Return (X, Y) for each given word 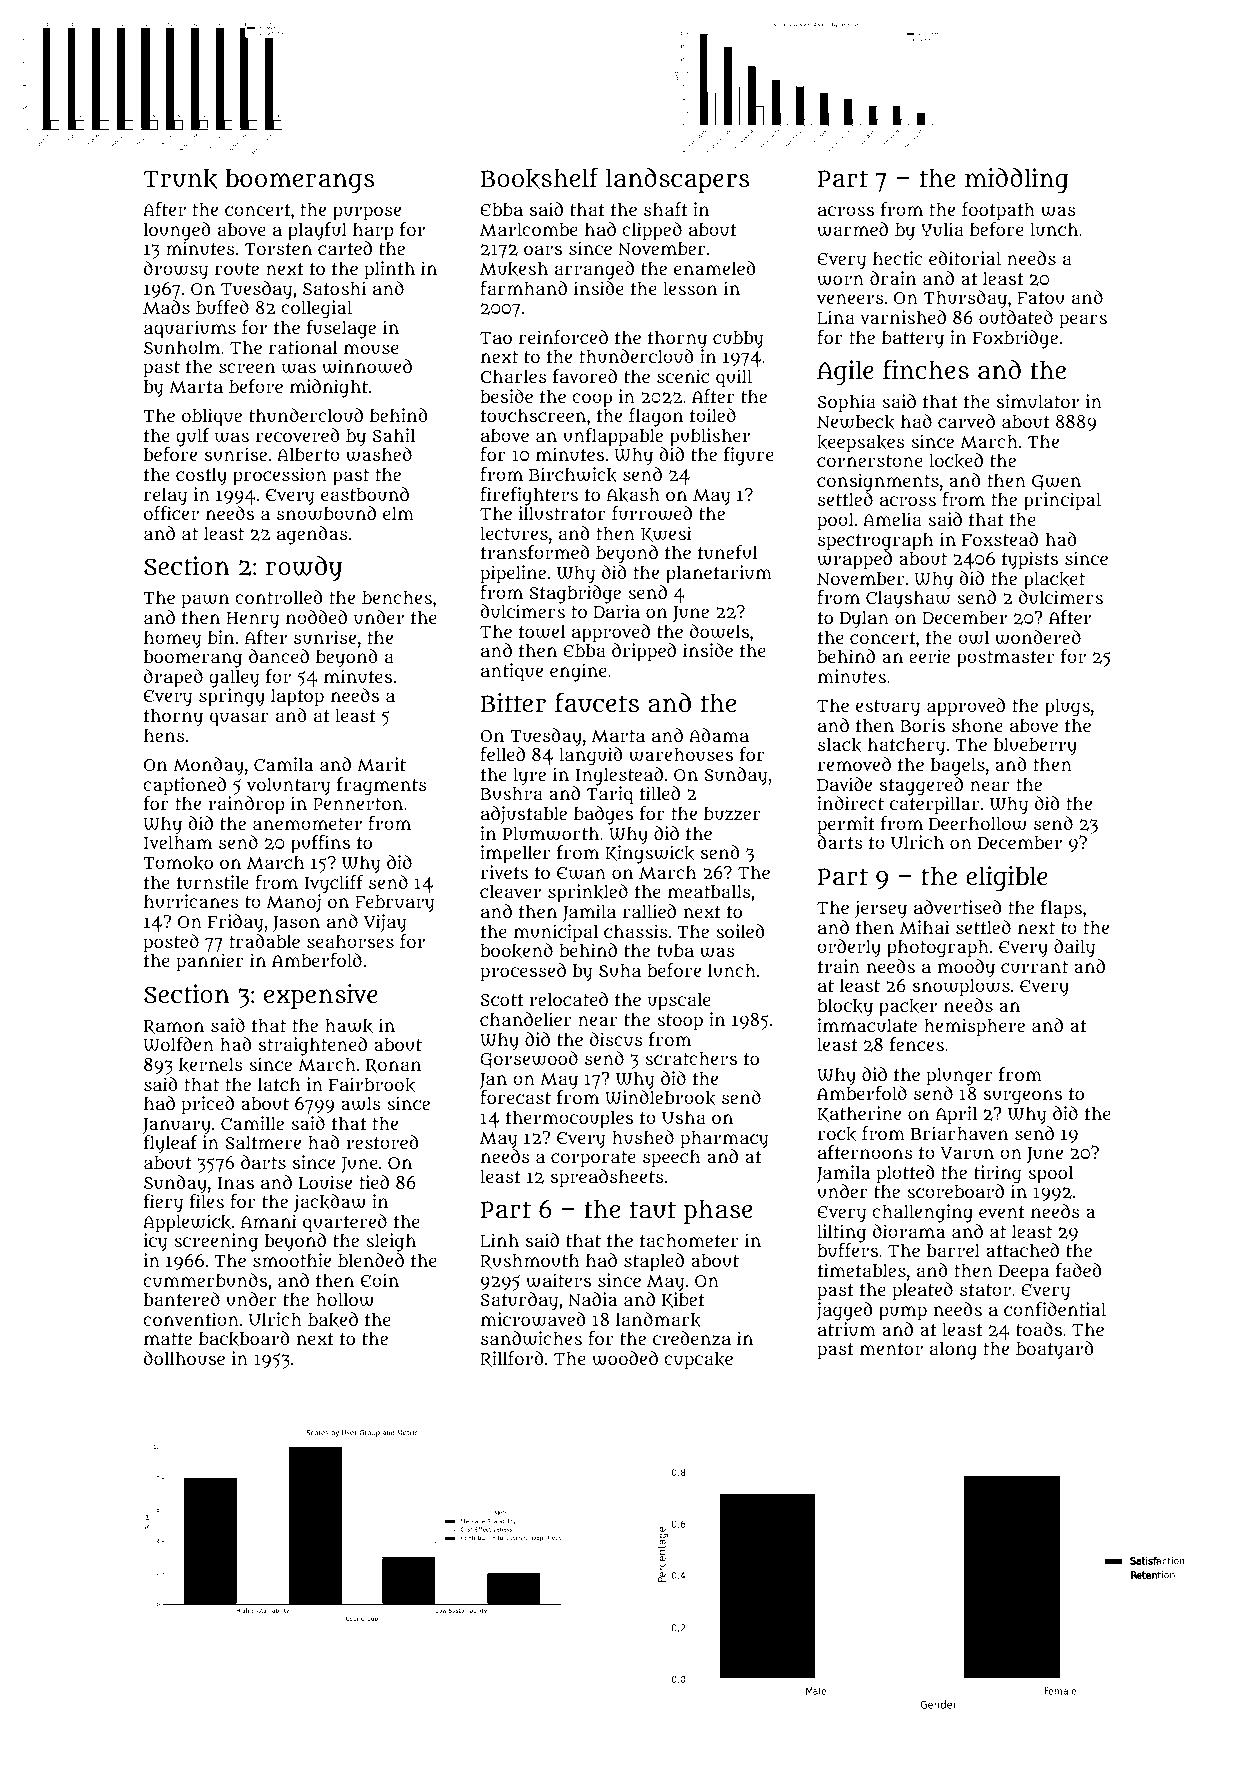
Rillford (512, 1359)
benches (397, 597)
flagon (656, 417)
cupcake (698, 1361)
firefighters (529, 496)
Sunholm (182, 347)
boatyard (1055, 1350)
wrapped (854, 560)
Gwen (1056, 482)
